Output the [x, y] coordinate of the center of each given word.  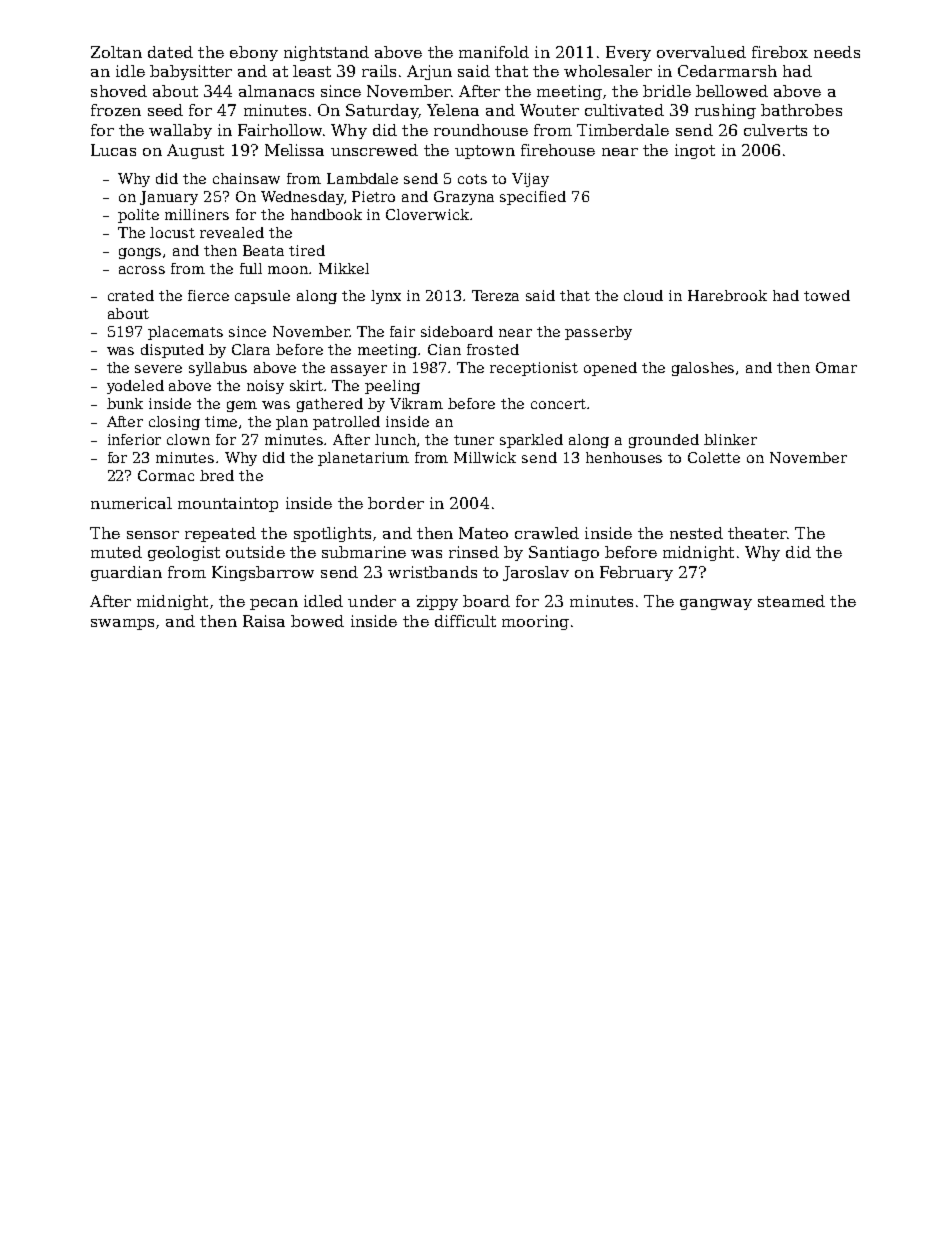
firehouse [558, 150]
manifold [494, 52]
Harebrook [727, 295]
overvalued [701, 52]
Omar [836, 367]
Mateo [483, 533]
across [142, 270]
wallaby [180, 131]
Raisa [264, 621]
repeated [220, 534]
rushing [725, 111]
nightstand [326, 53]
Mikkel [344, 268]
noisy [265, 387]
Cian [444, 349]
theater [757, 533]
